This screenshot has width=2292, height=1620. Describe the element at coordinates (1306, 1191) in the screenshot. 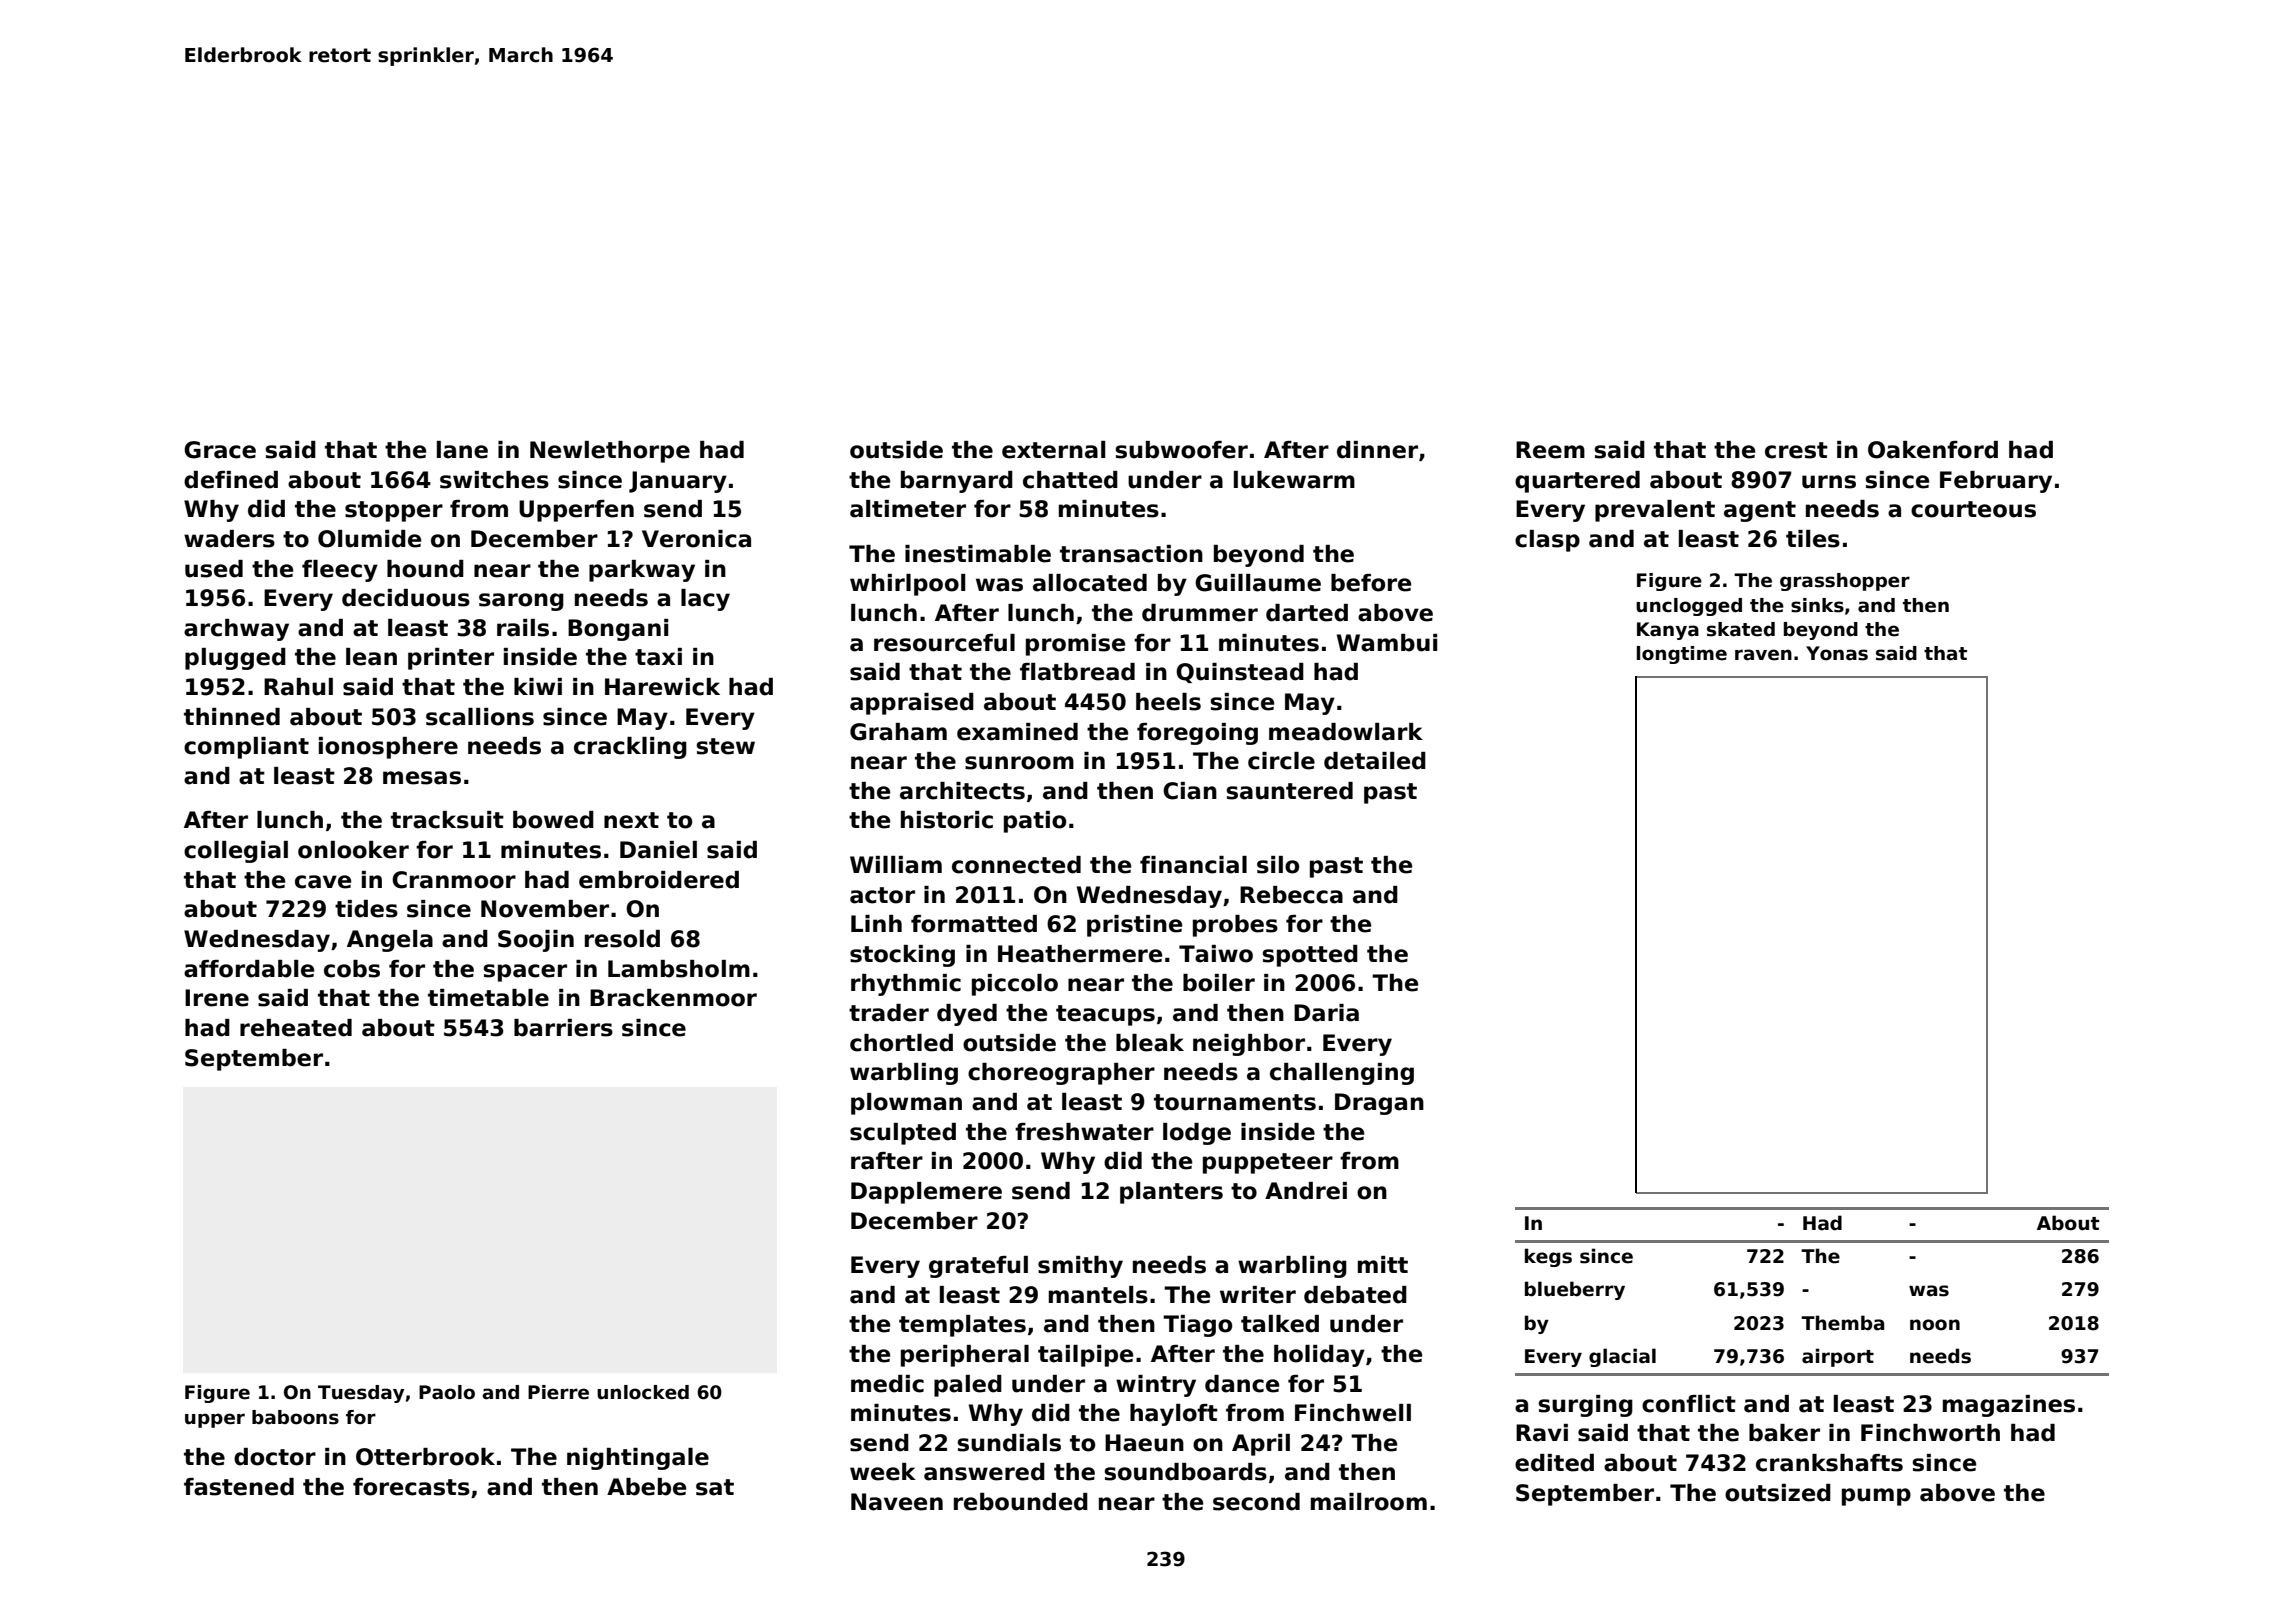

I see `Andrei` at that location.
